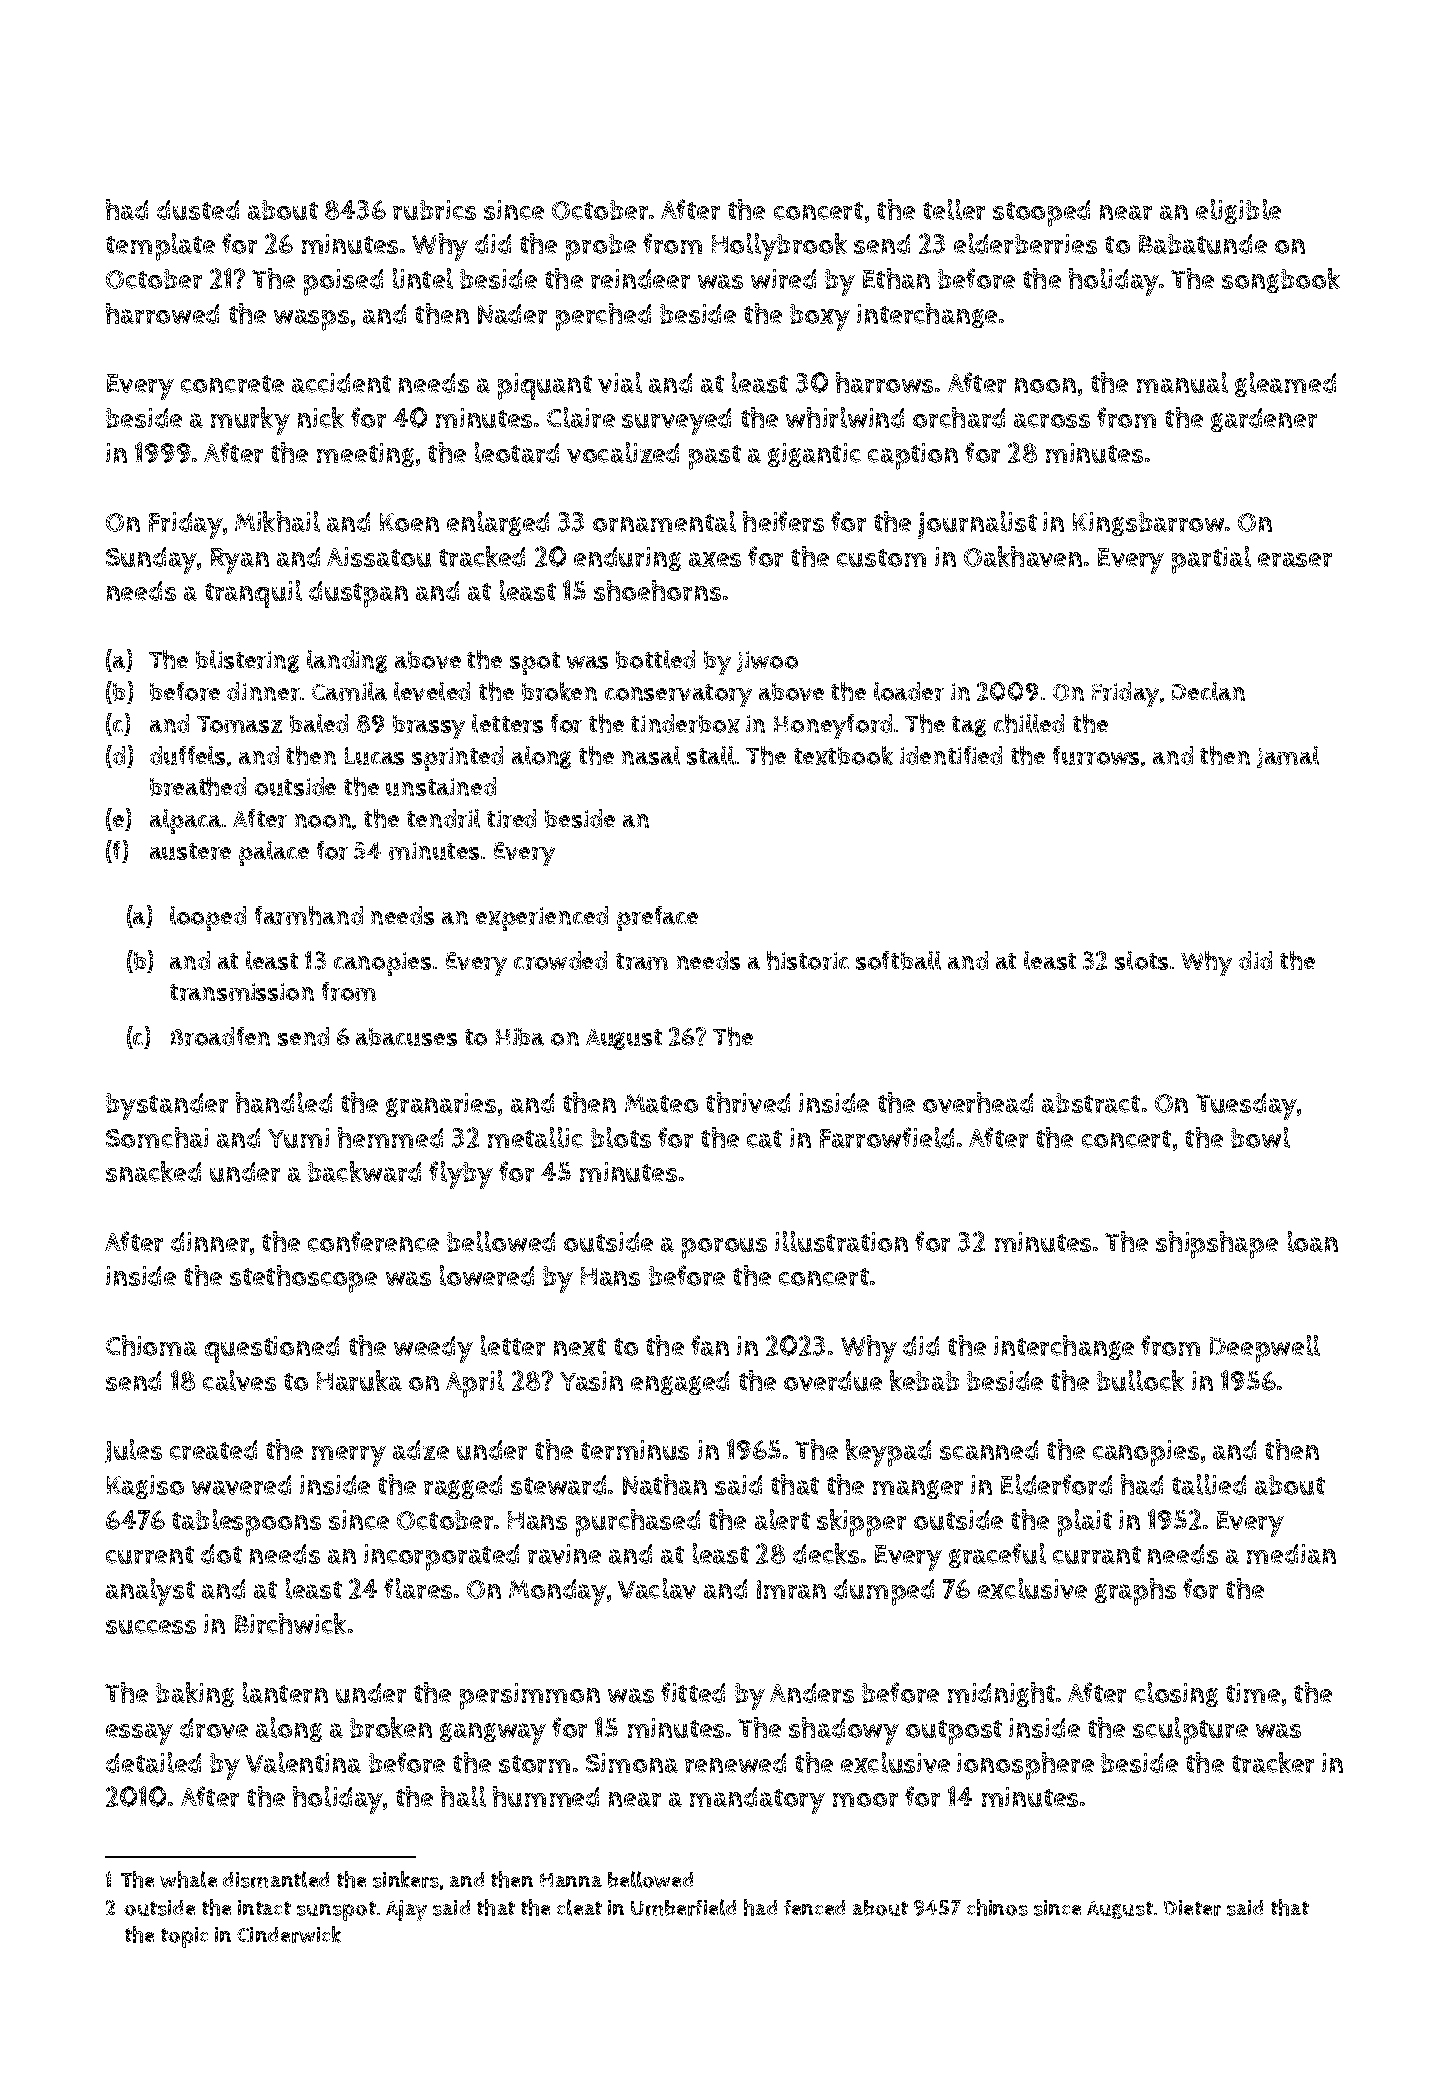 Image resolution: width=1450 pixels, height=2100 pixels. I want to click on Valentina, so click(303, 1762).
